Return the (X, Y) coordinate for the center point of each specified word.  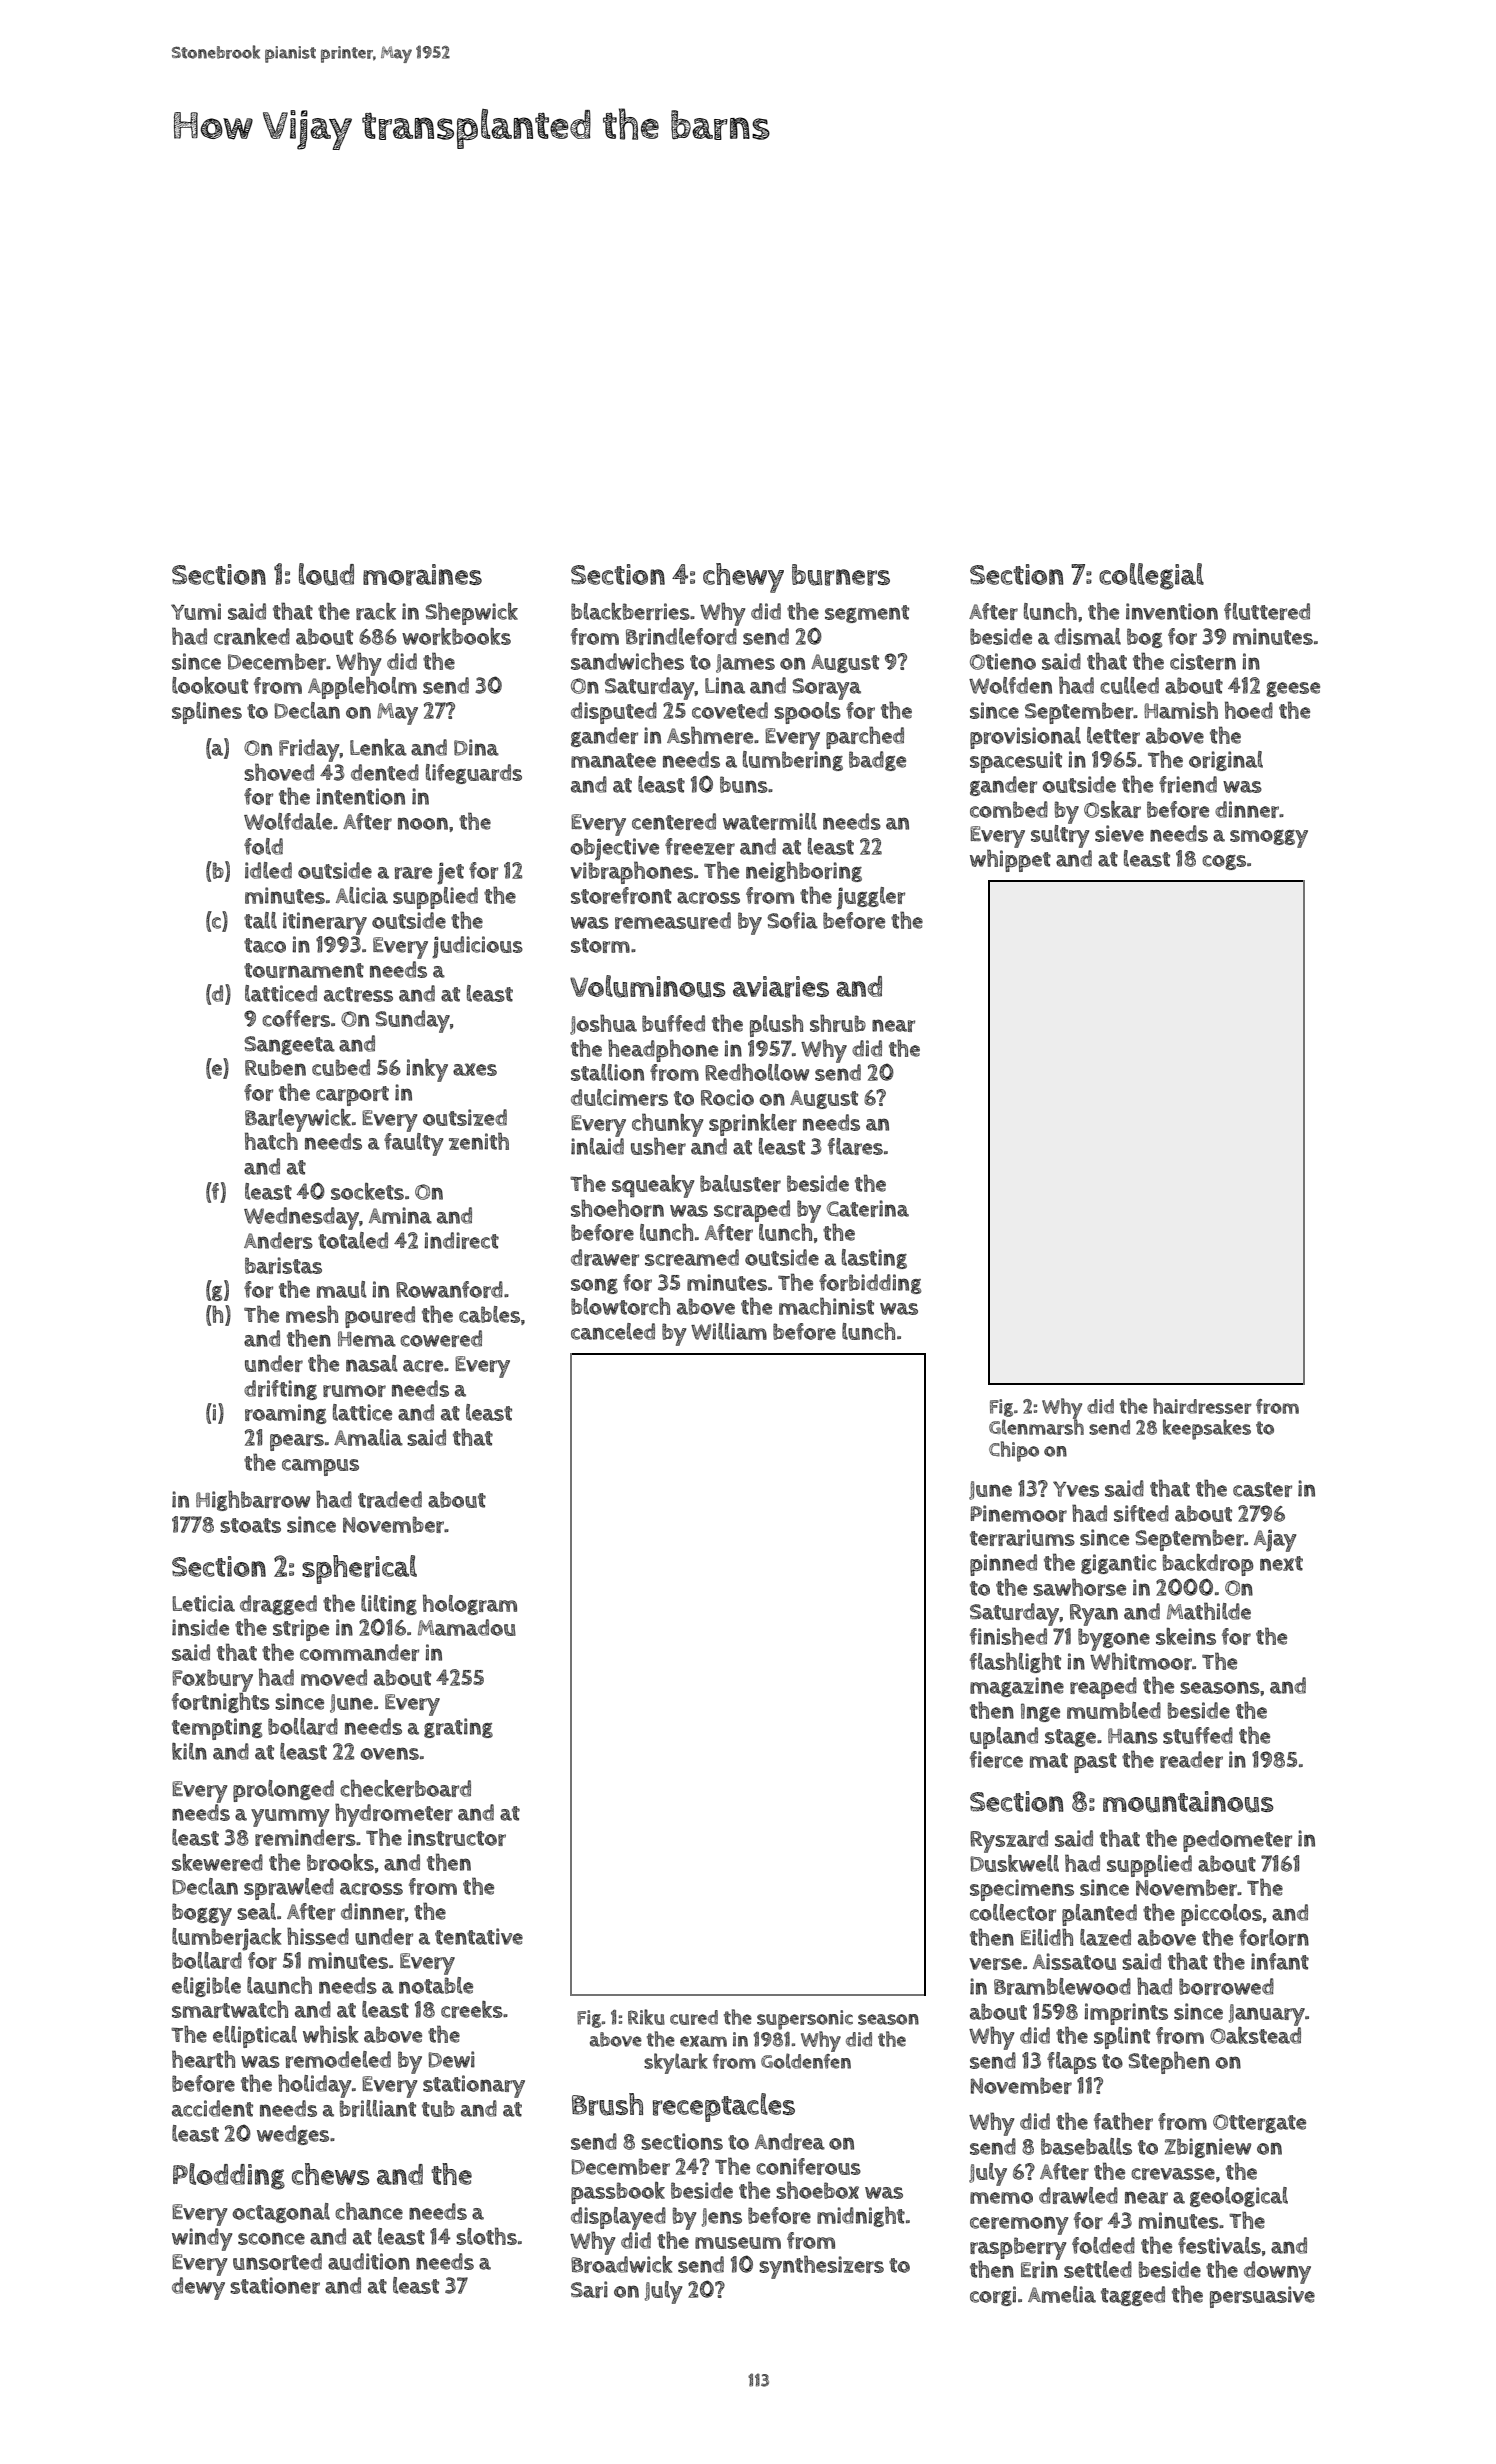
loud (326, 574)
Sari (589, 2289)
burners (841, 575)
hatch (271, 1141)
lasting (874, 1259)
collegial (1151, 576)
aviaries (781, 987)
